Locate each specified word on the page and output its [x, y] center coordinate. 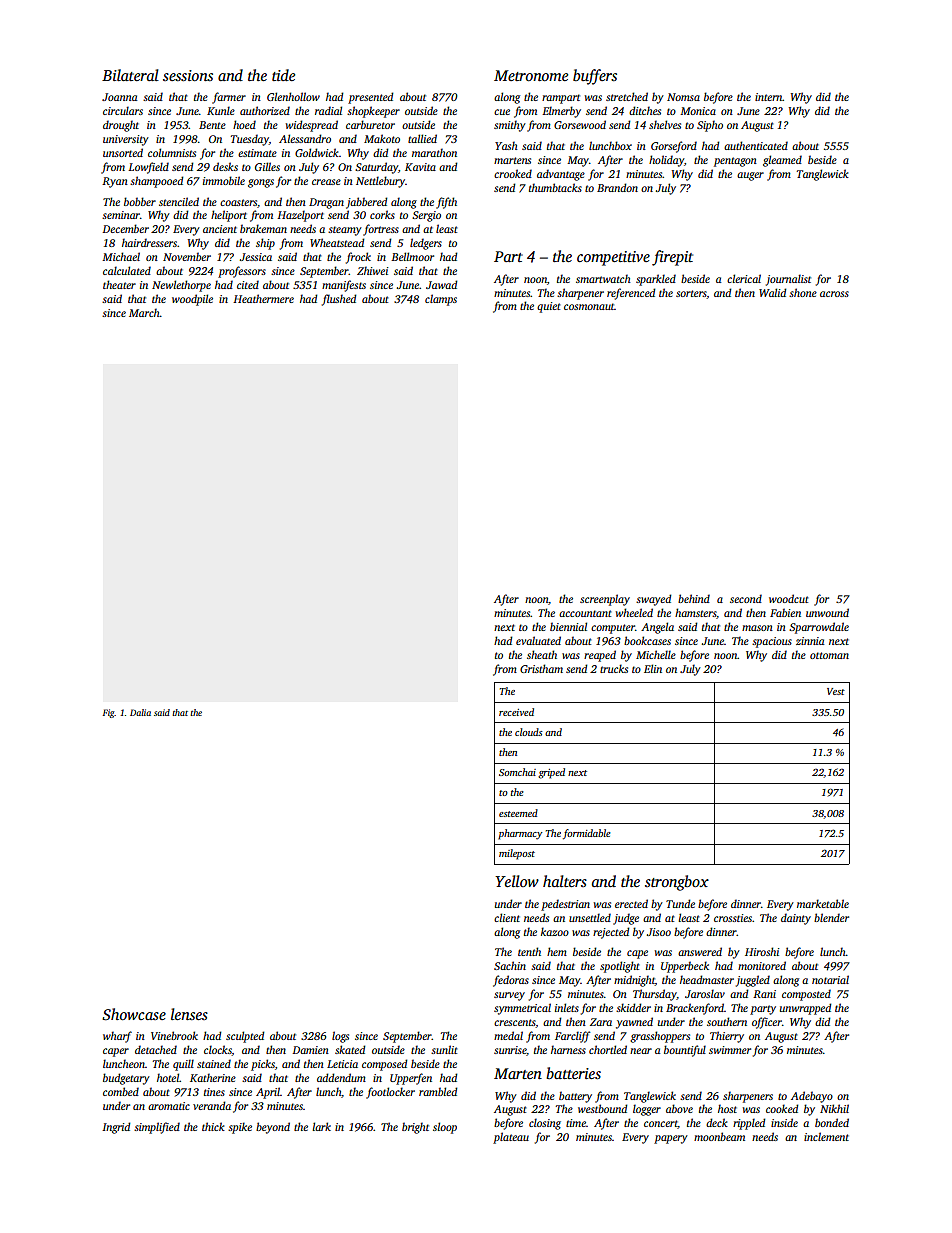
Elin [653, 668]
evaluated [538, 640]
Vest [836, 691]
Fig [109, 713]
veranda [212, 1105]
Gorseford [674, 147]
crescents [515, 1023]
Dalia [140, 712]
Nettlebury [380, 182]
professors [242, 272]
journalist [788, 280]
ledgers [426, 244]
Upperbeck [685, 967]
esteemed [518, 813]
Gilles [267, 166]
